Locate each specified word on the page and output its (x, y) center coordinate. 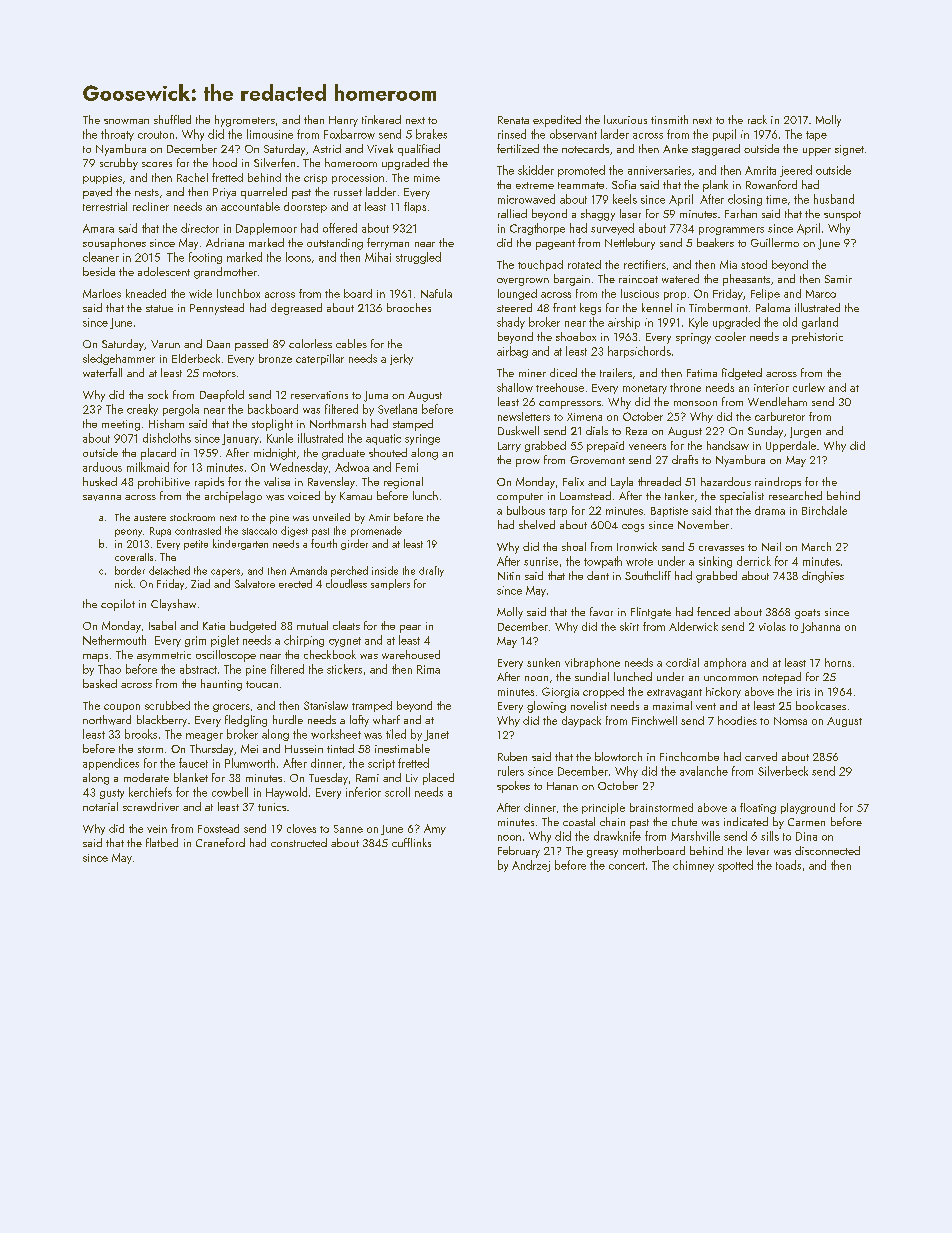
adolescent (164, 271)
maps (95, 658)
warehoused (411, 654)
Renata (513, 120)
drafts (685, 459)
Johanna (820, 627)
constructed (299, 842)
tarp (558, 512)
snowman (126, 121)
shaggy (598, 215)
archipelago (233, 497)
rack (757, 119)
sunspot (842, 216)
